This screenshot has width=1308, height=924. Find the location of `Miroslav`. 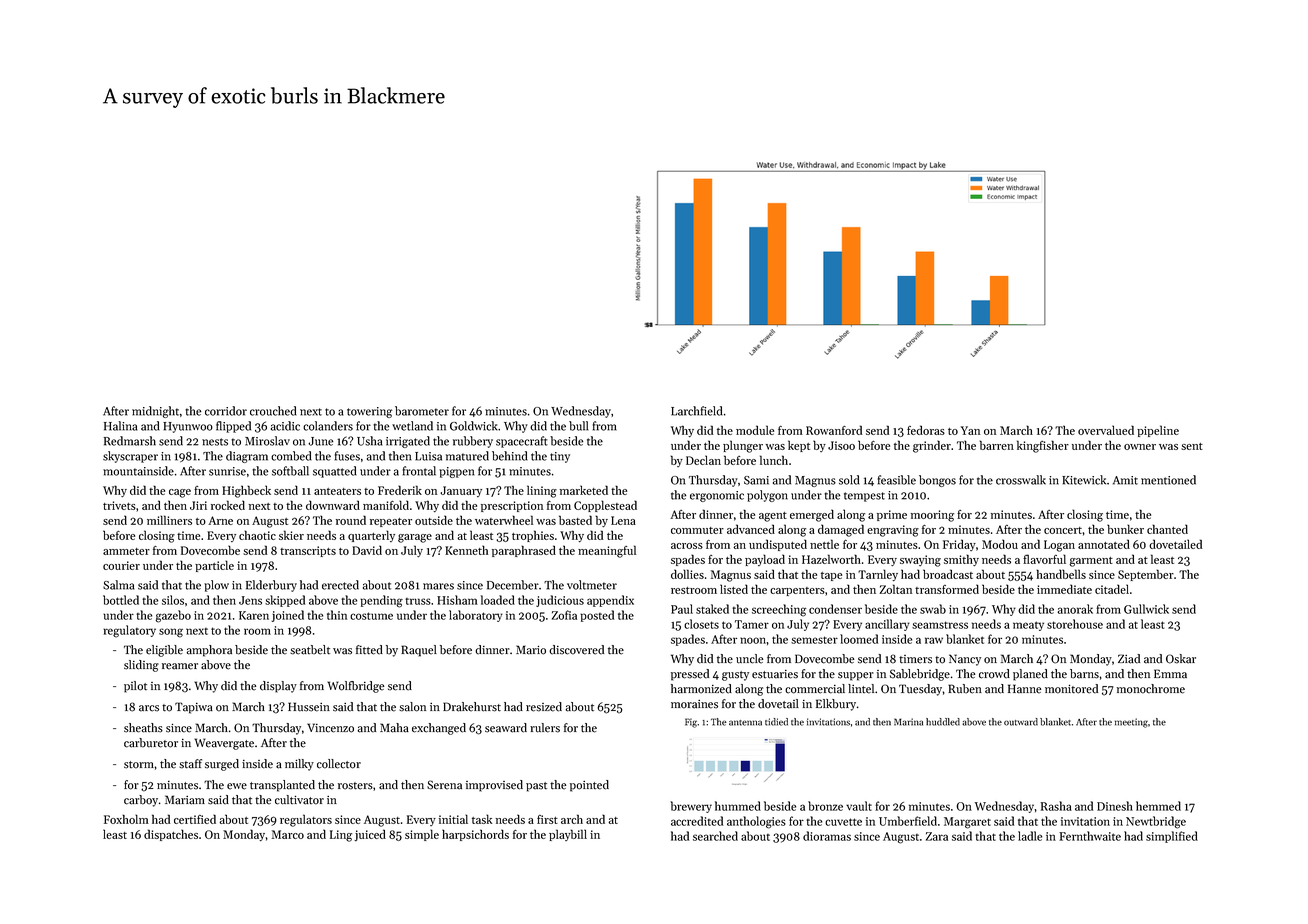

Miroslav is located at coordinates (267, 441).
